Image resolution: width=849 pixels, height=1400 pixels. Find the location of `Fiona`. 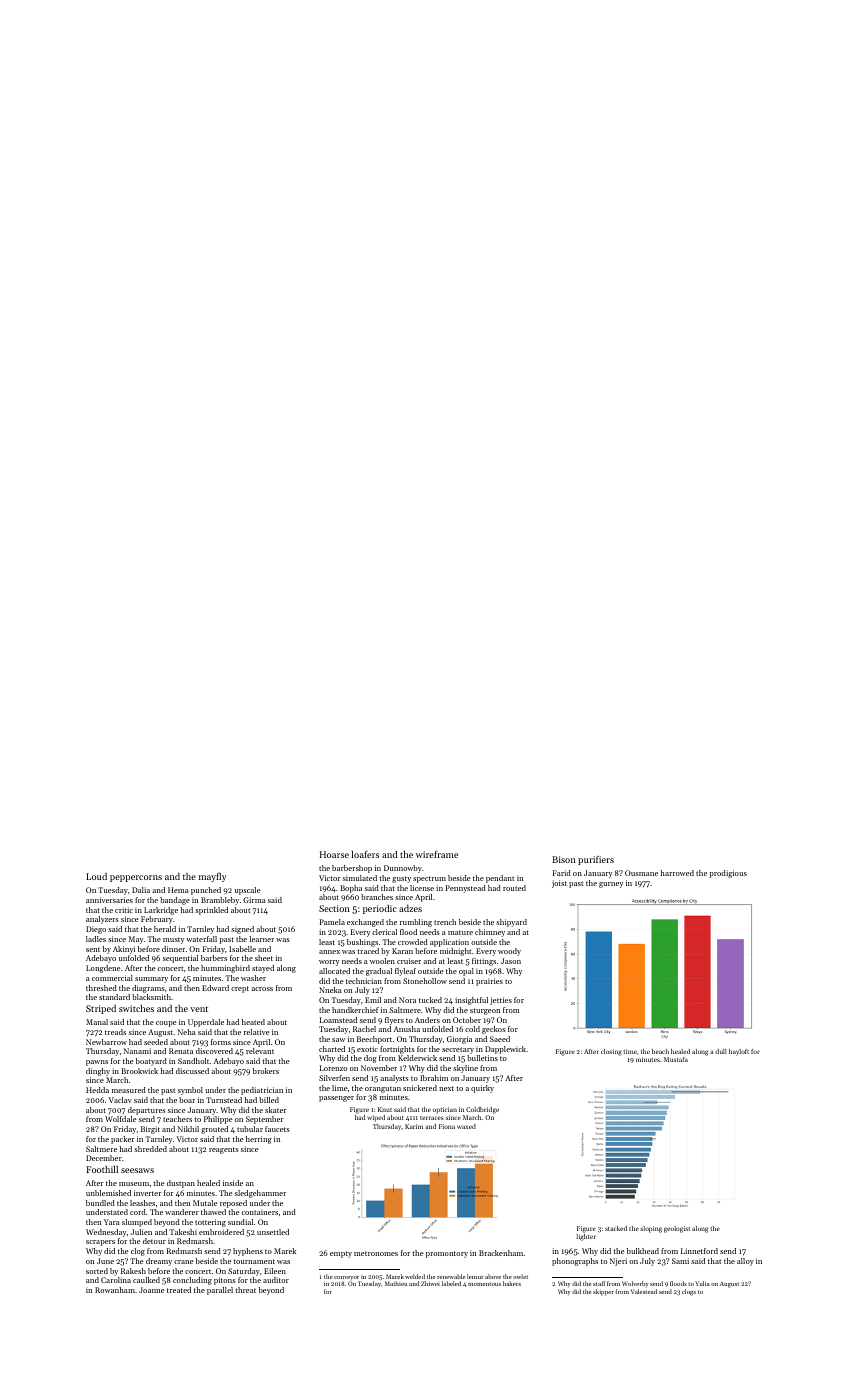

Fiona is located at coordinates (447, 1126).
